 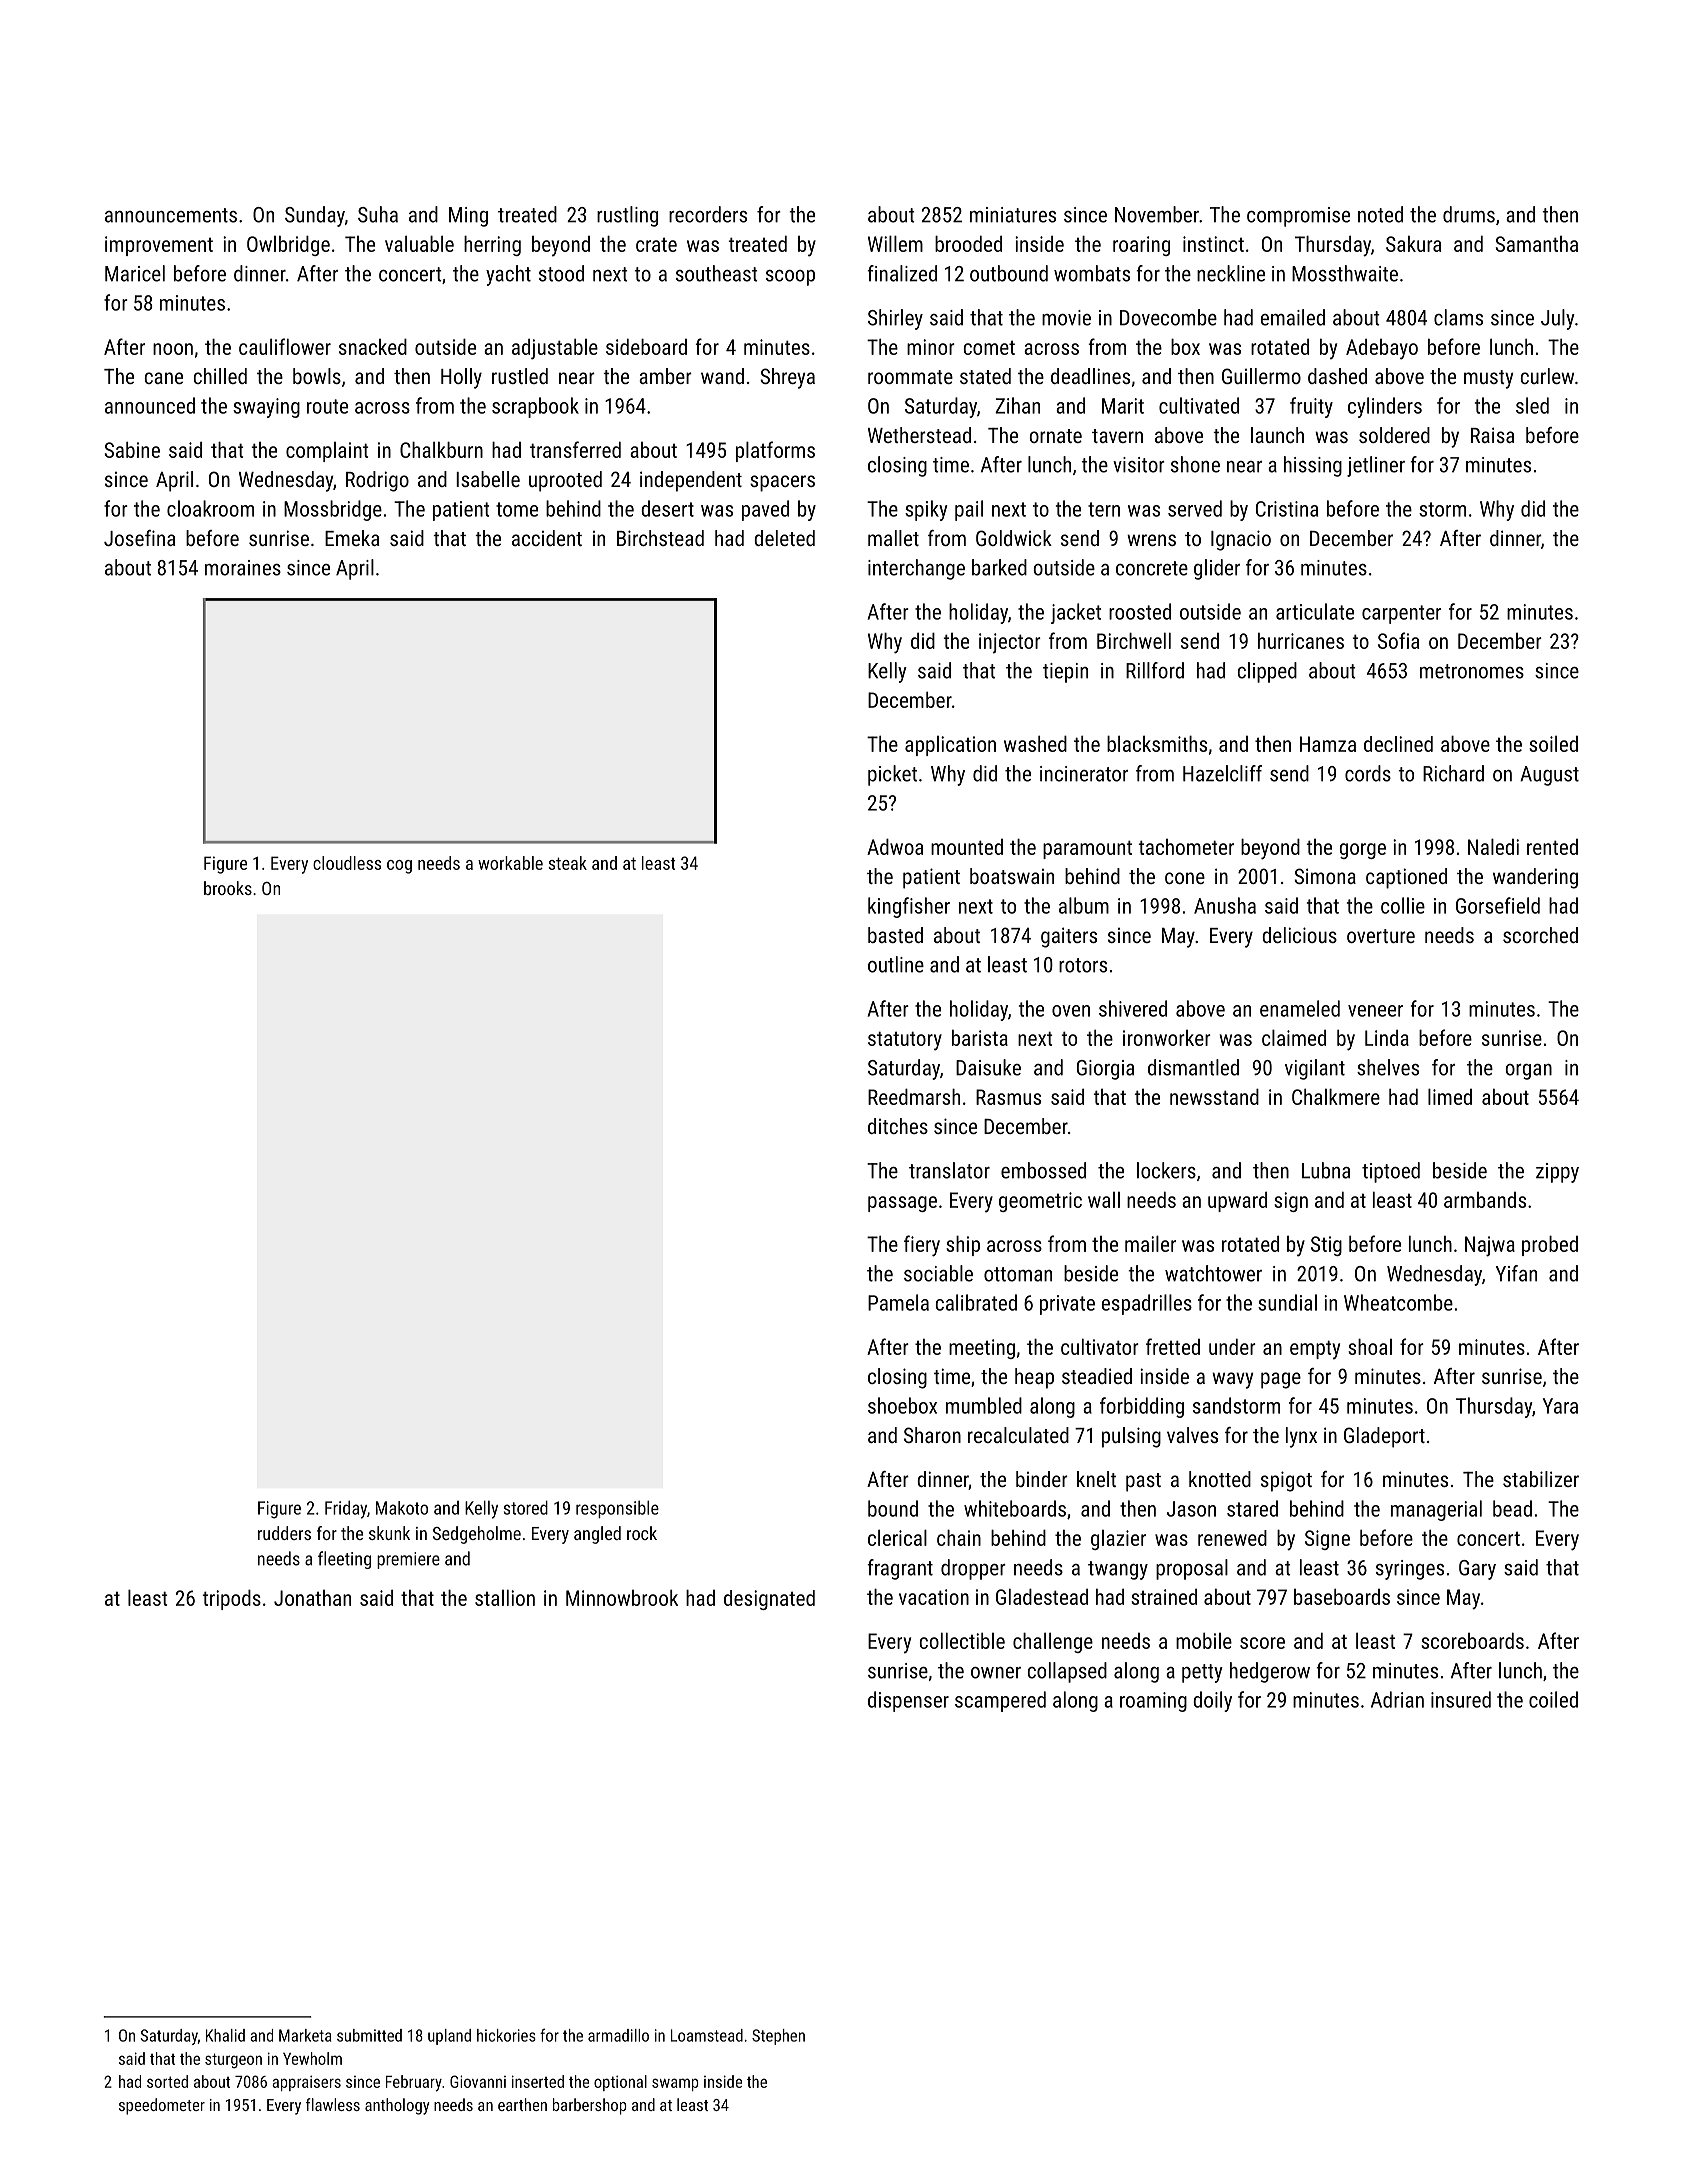 I want to click on responsible, so click(x=617, y=1509).
